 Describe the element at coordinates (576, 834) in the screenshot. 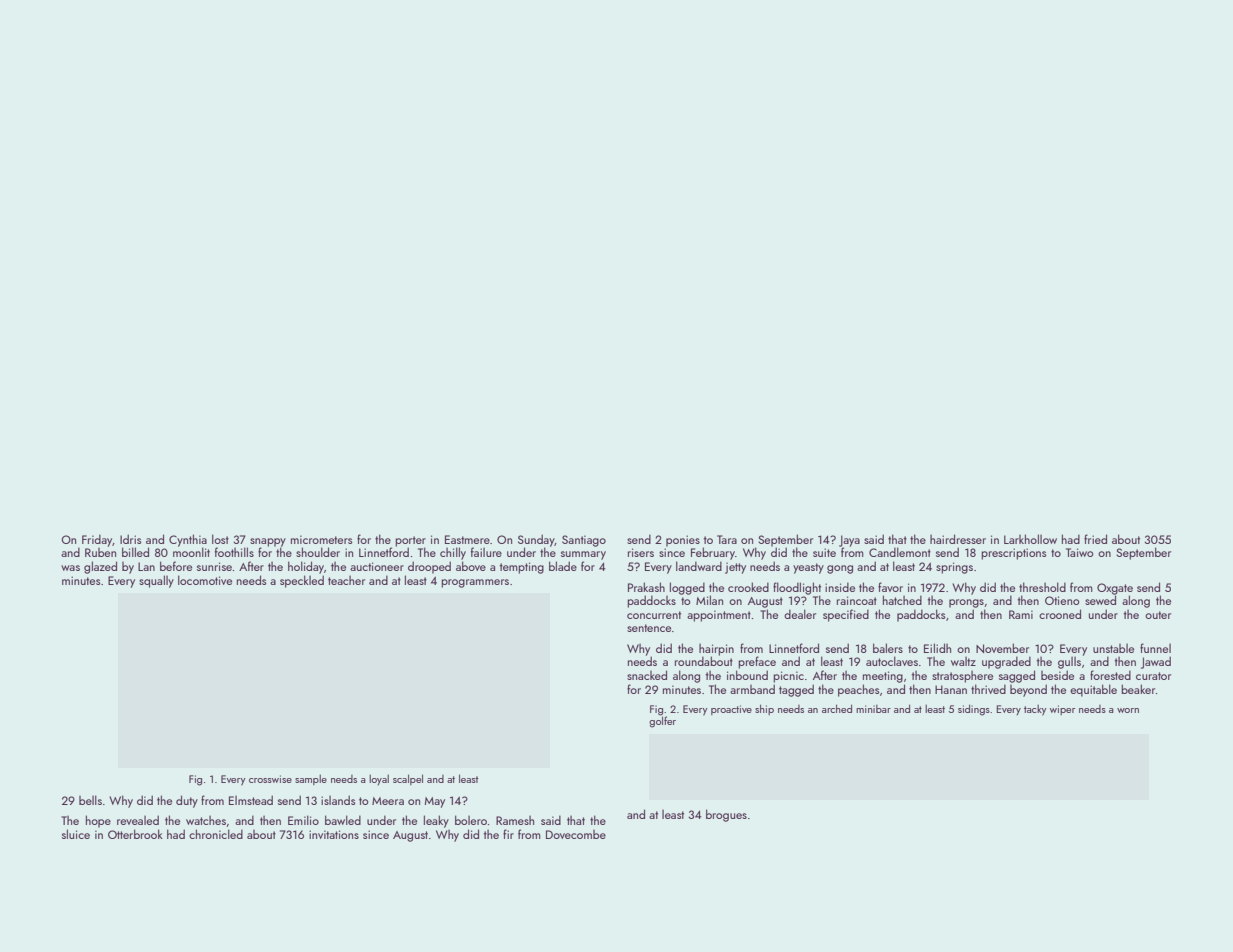

I see `Dovecombe` at that location.
